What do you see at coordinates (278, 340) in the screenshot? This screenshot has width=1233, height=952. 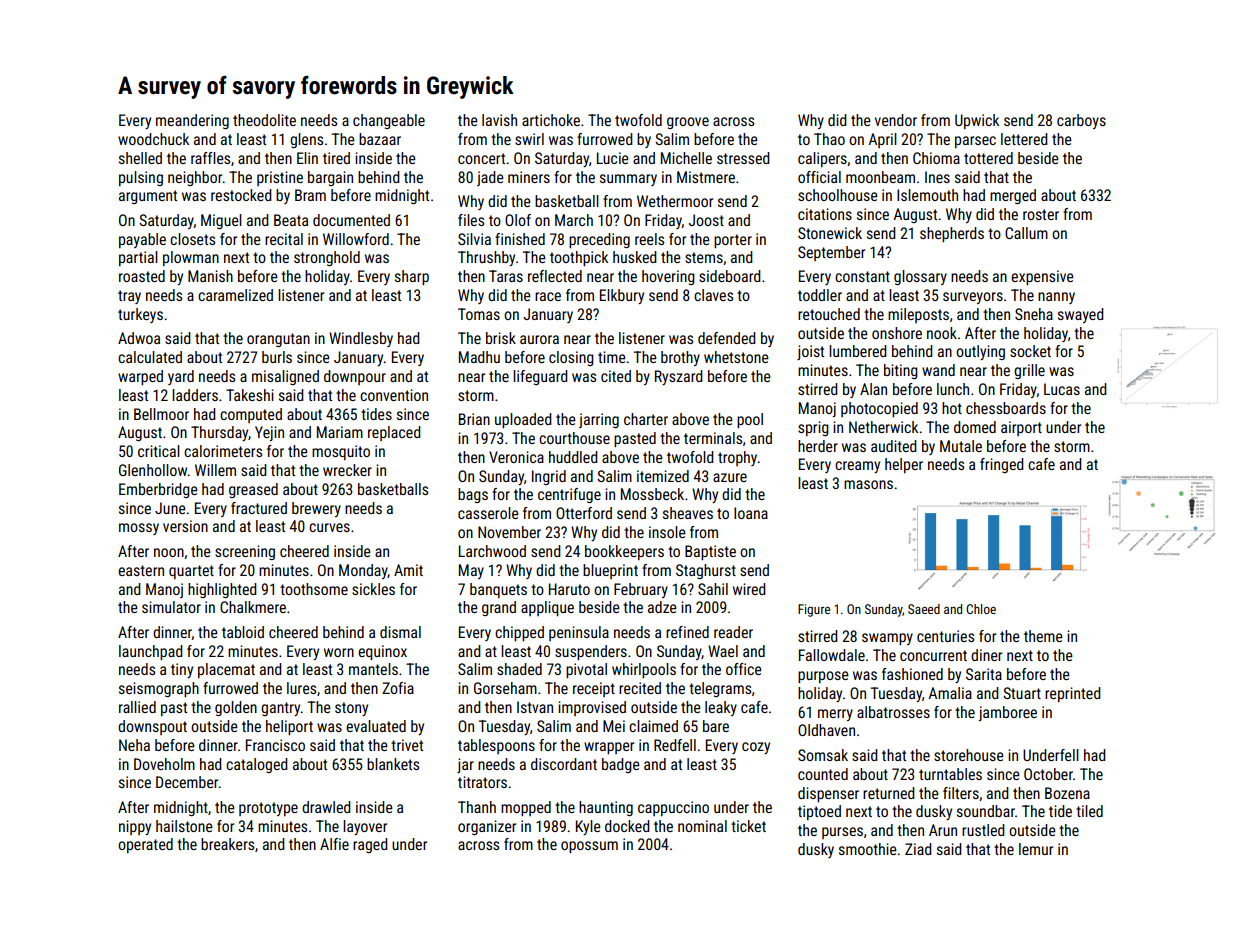 I see `orangutan` at bounding box center [278, 340].
